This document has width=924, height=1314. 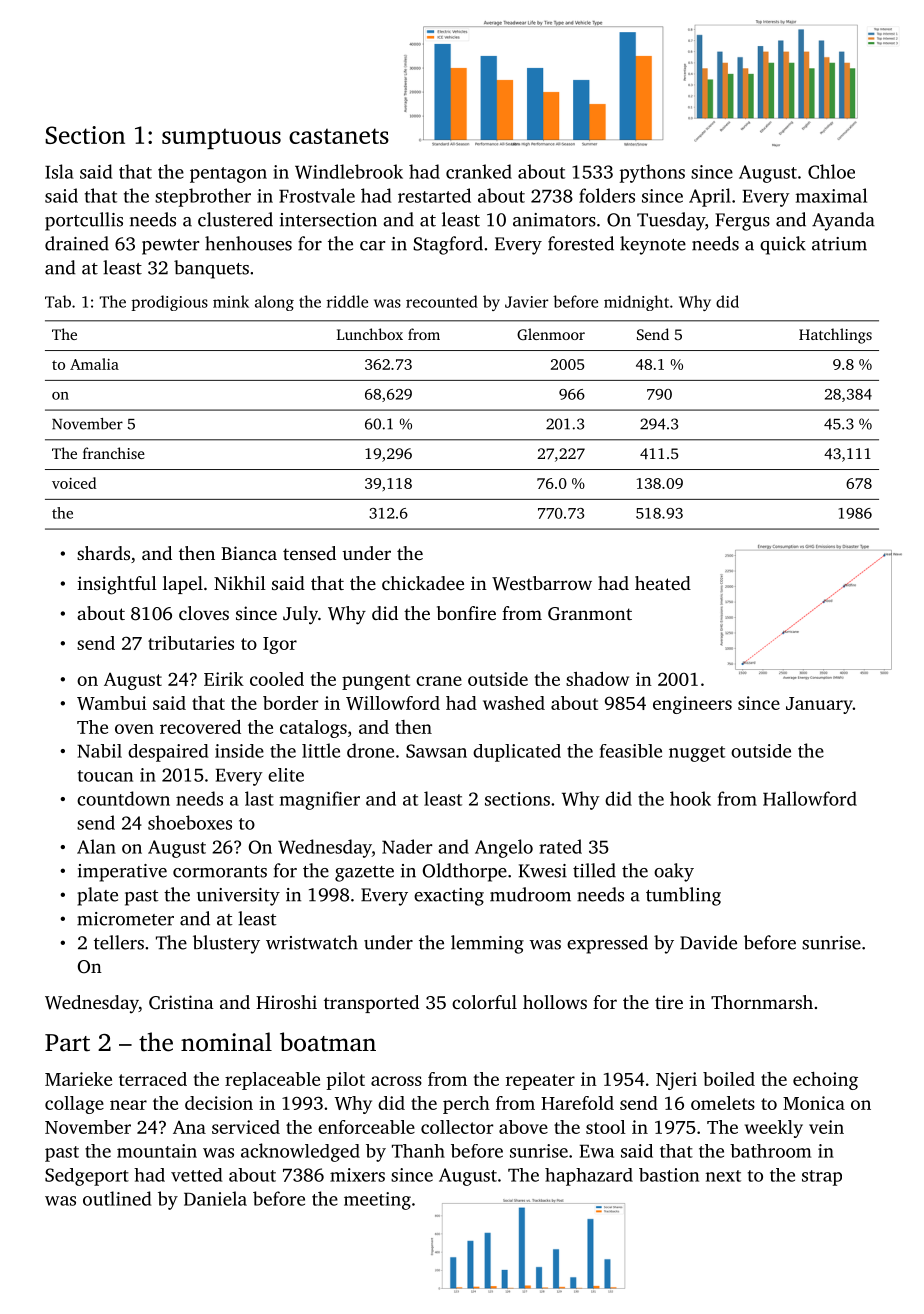 What do you see at coordinates (479, 171) in the document?
I see `cranked` at bounding box center [479, 171].
